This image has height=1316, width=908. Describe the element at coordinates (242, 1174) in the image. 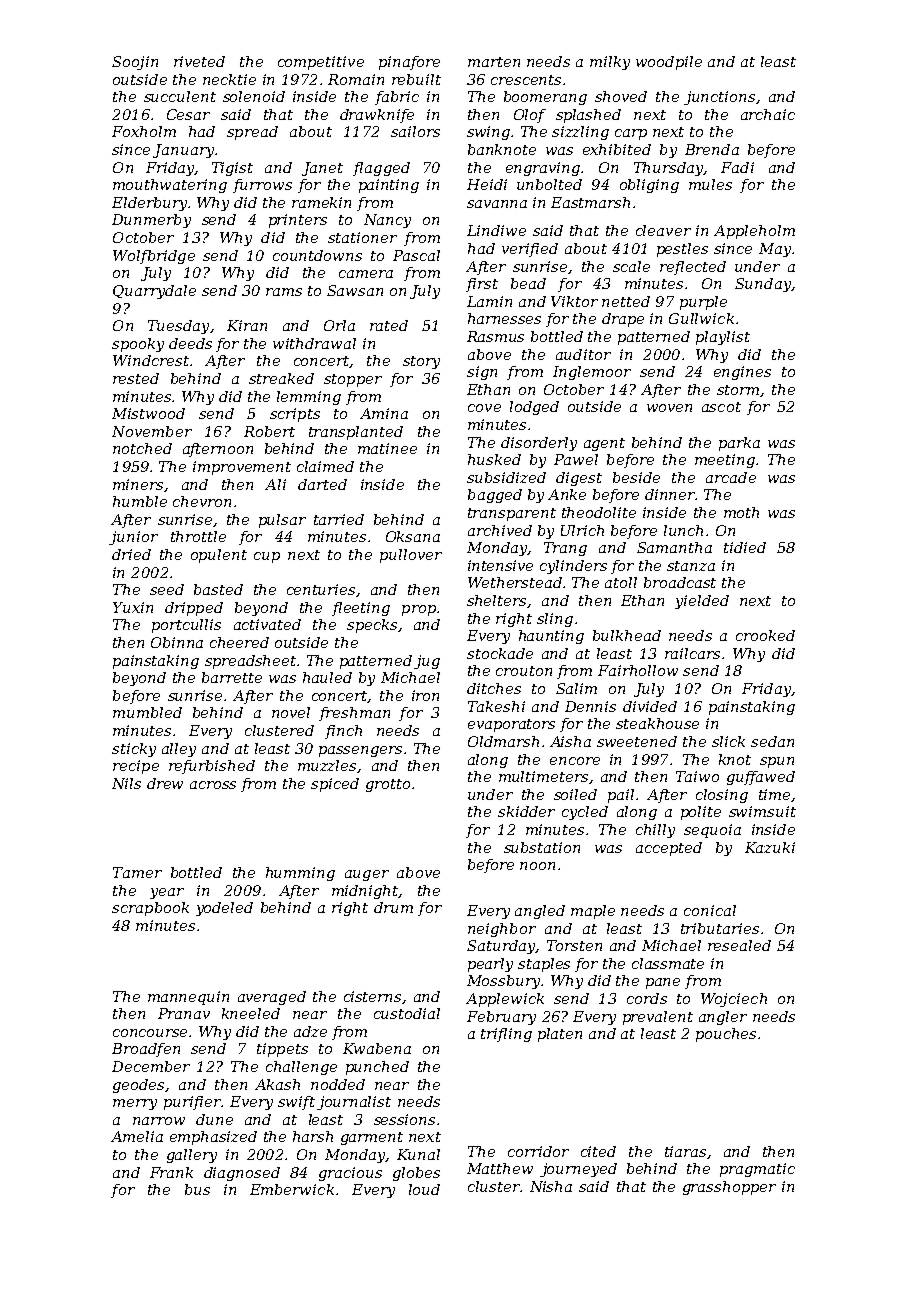

I see `diagnosed` at that location.
